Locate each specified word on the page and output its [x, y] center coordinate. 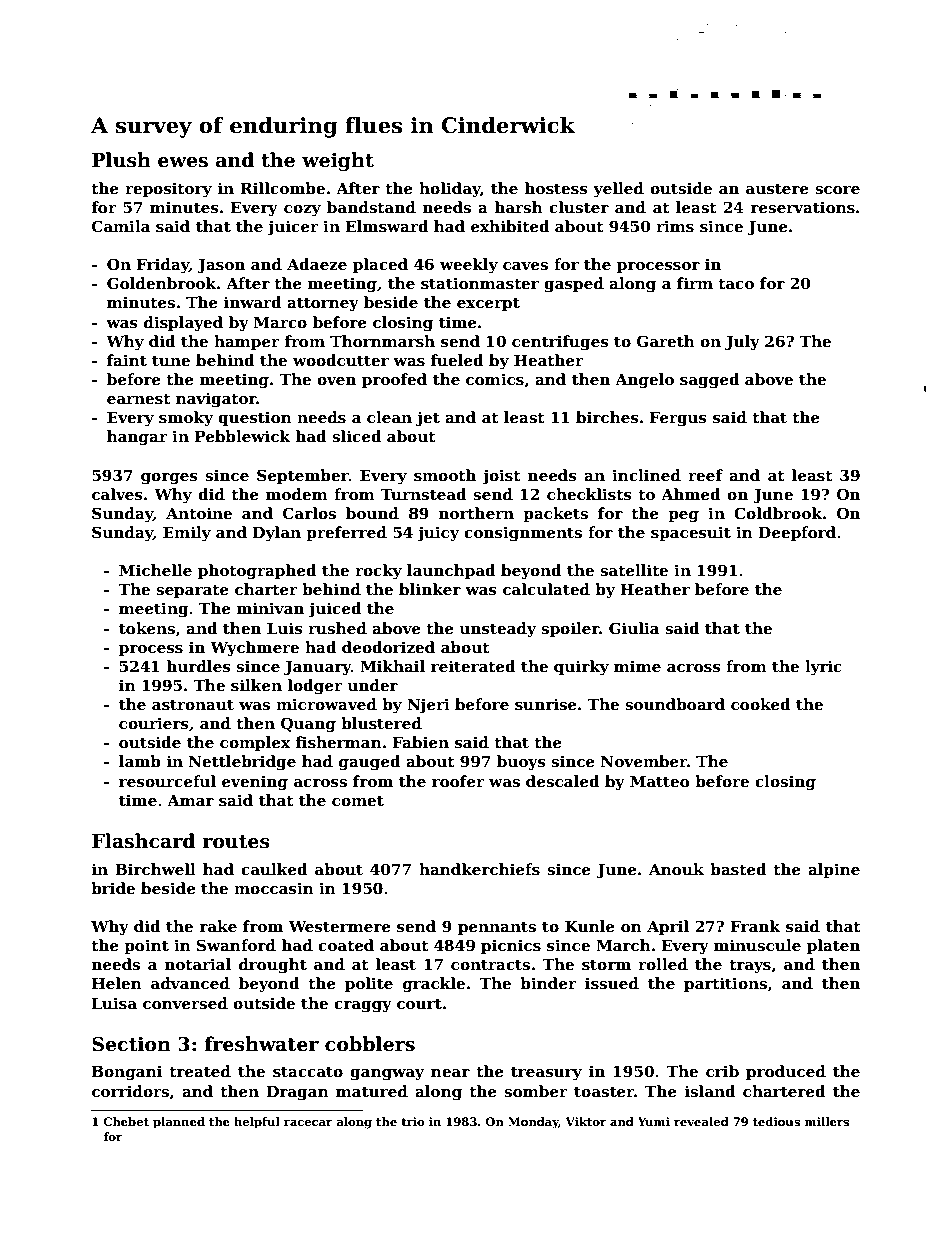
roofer [458, 781]
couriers [154, 723]
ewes [183, 162]
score [837, 190]
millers [827, 1121]
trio [413, 1121]
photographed [257, 572]
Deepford [797, 533]
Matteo [659, 781]
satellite [634, 570]
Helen [117, 983]
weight [338, 161]
